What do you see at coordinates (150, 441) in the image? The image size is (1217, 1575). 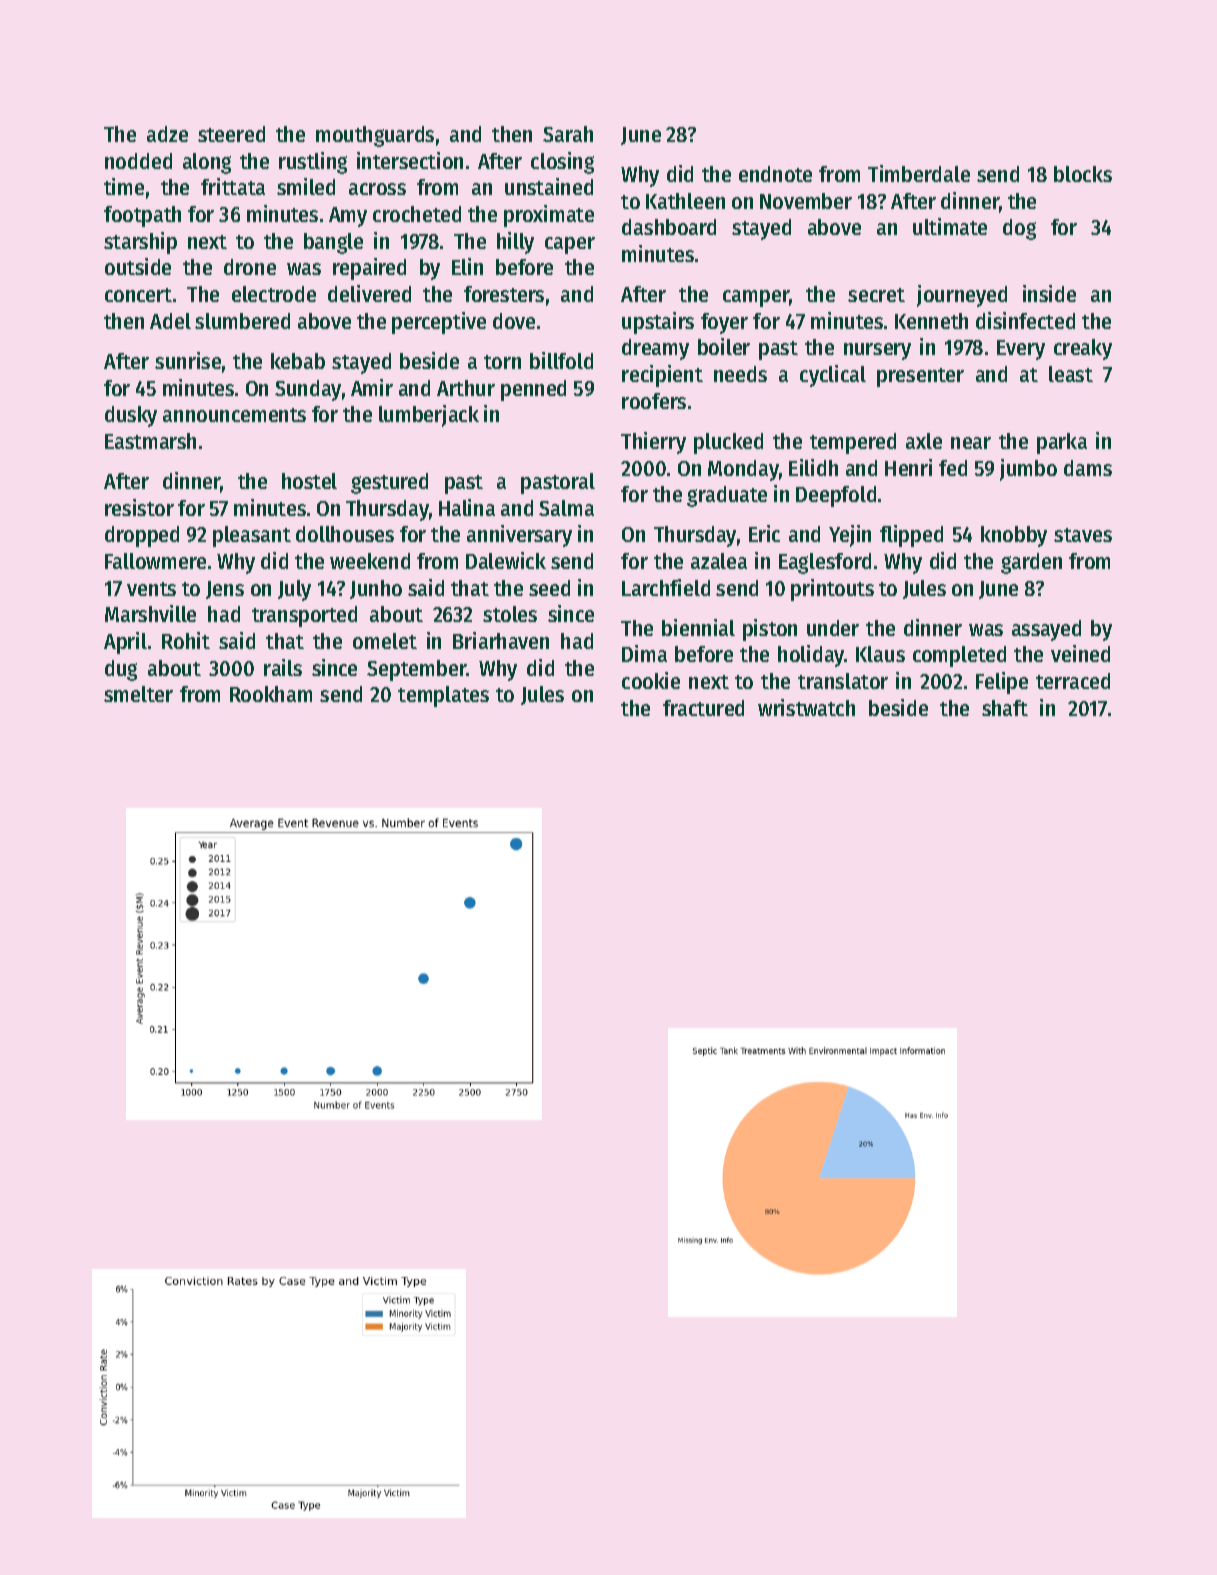 I see `Eastmarsh` at bounding box center [150, 441].
